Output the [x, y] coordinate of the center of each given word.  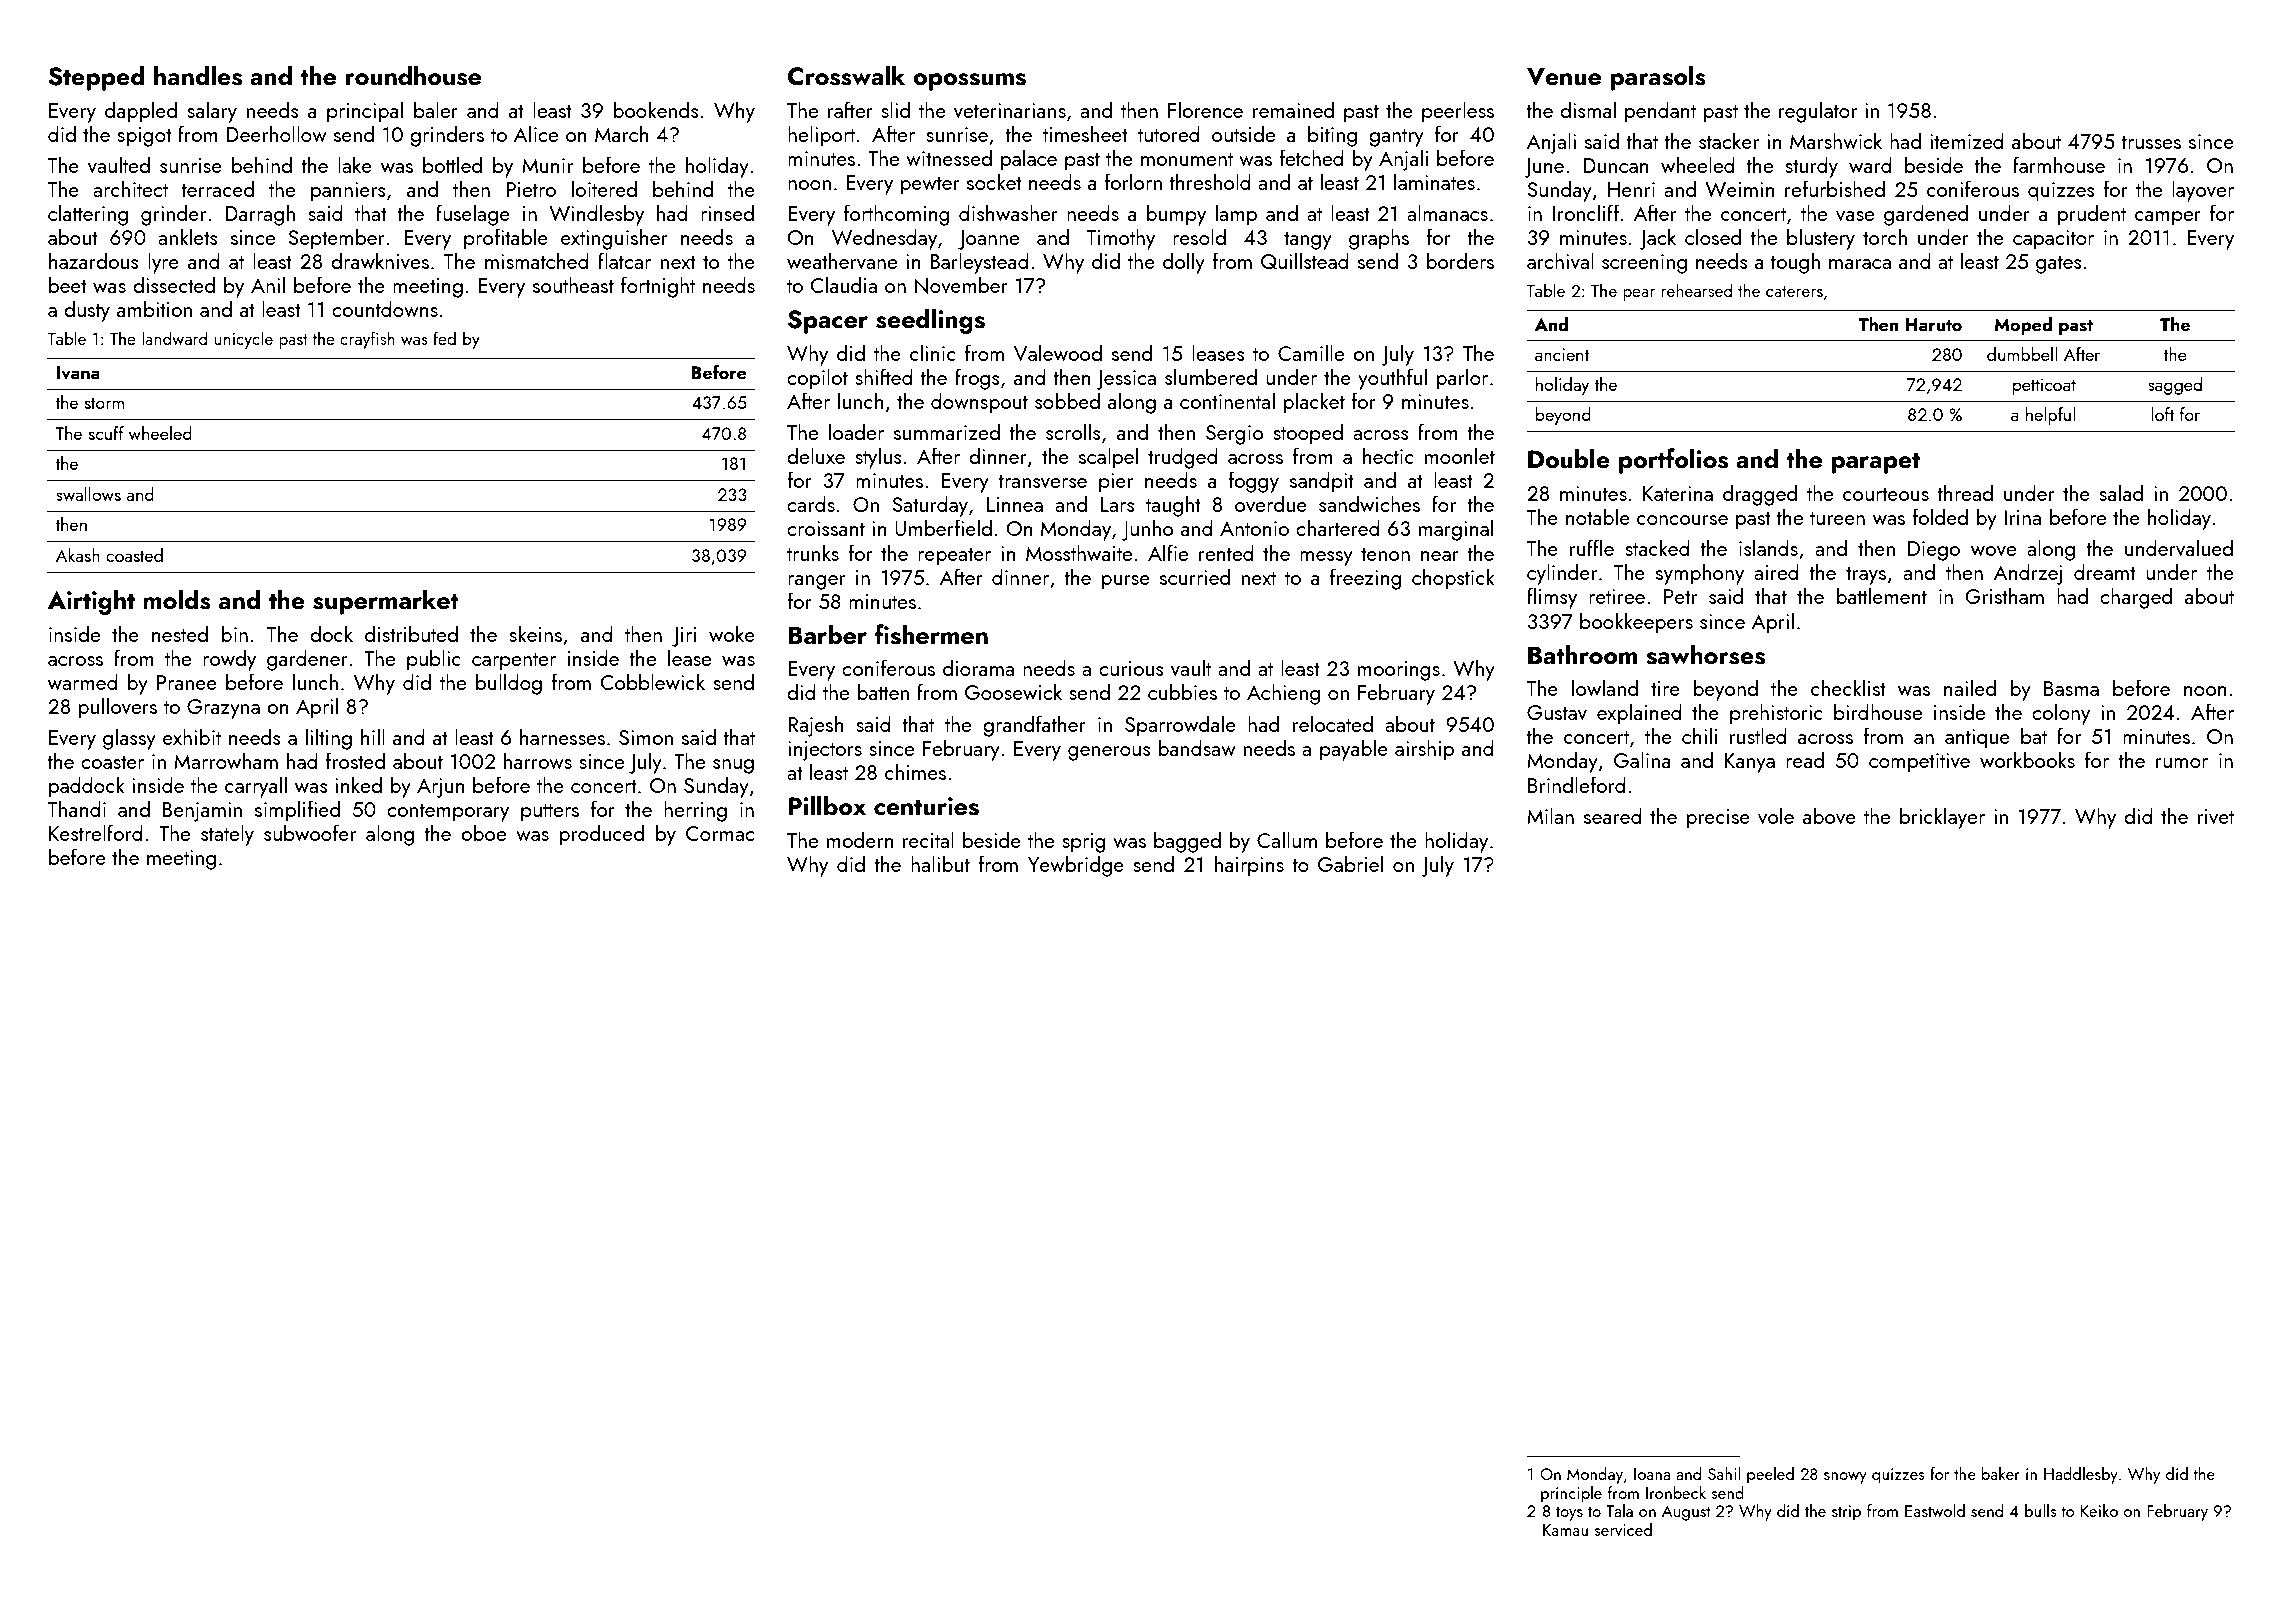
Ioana [1652, 1474]
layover [2203, 191]
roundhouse [413, 75]
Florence [1205, 109]
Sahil [1724, 1473]
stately [227, 835]
